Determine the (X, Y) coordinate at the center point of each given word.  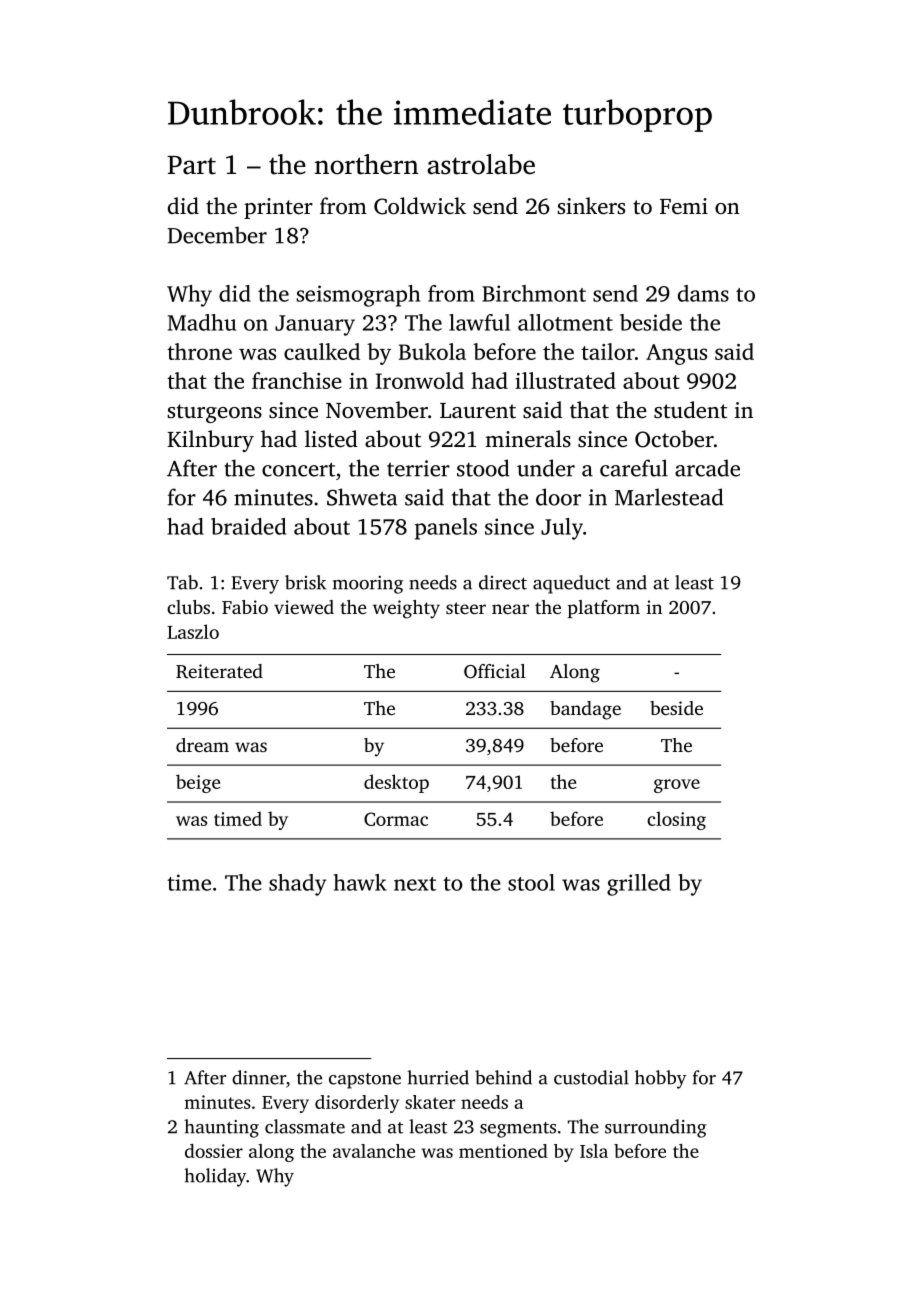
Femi (684, 206)
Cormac (396, 819)
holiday (215, 1177)
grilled (639, 885)
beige (198, 783)
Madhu (202, 322)
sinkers (591, 206)
